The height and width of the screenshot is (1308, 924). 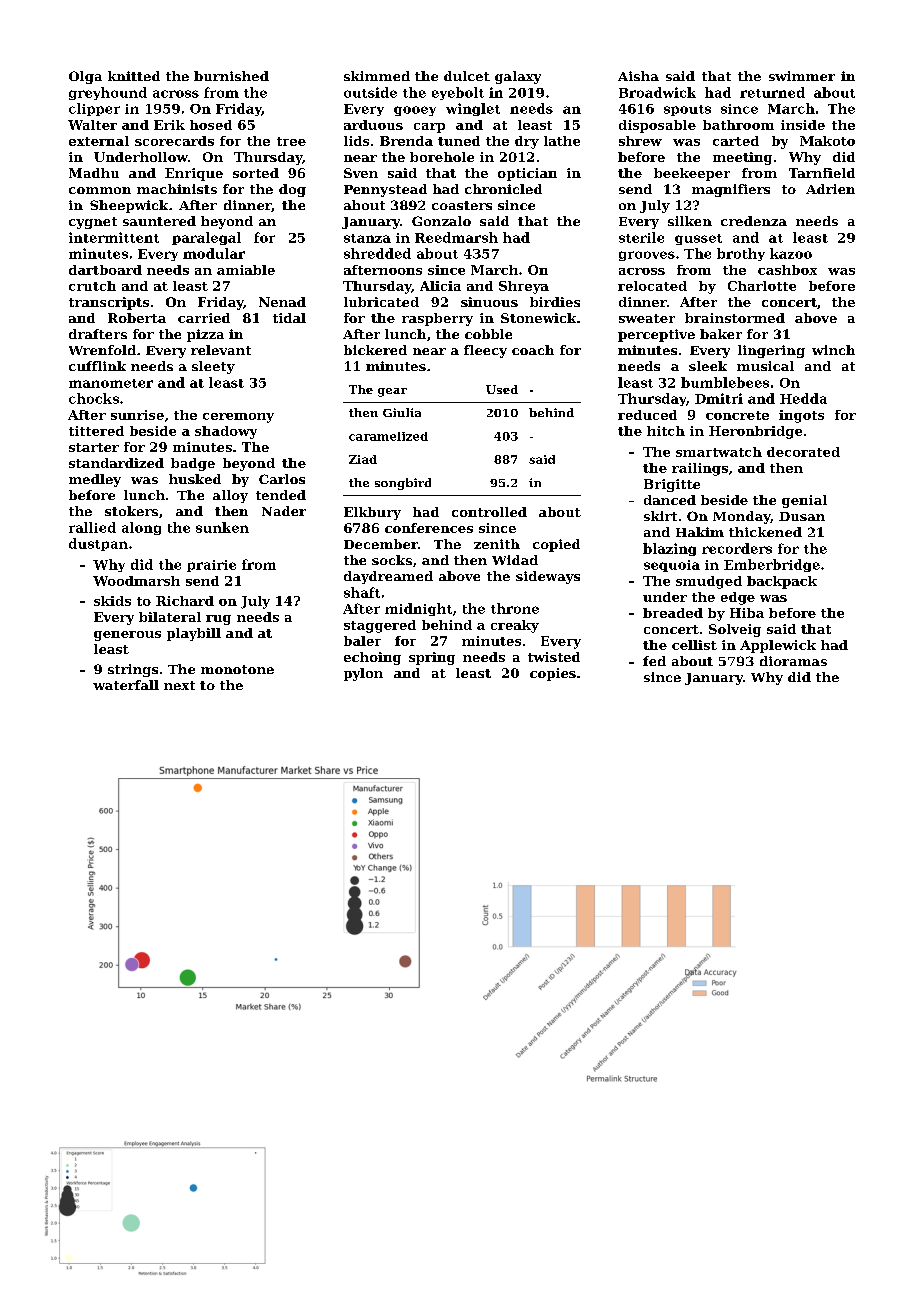 I want to click on ceremony, so click(x=238, y=418).
